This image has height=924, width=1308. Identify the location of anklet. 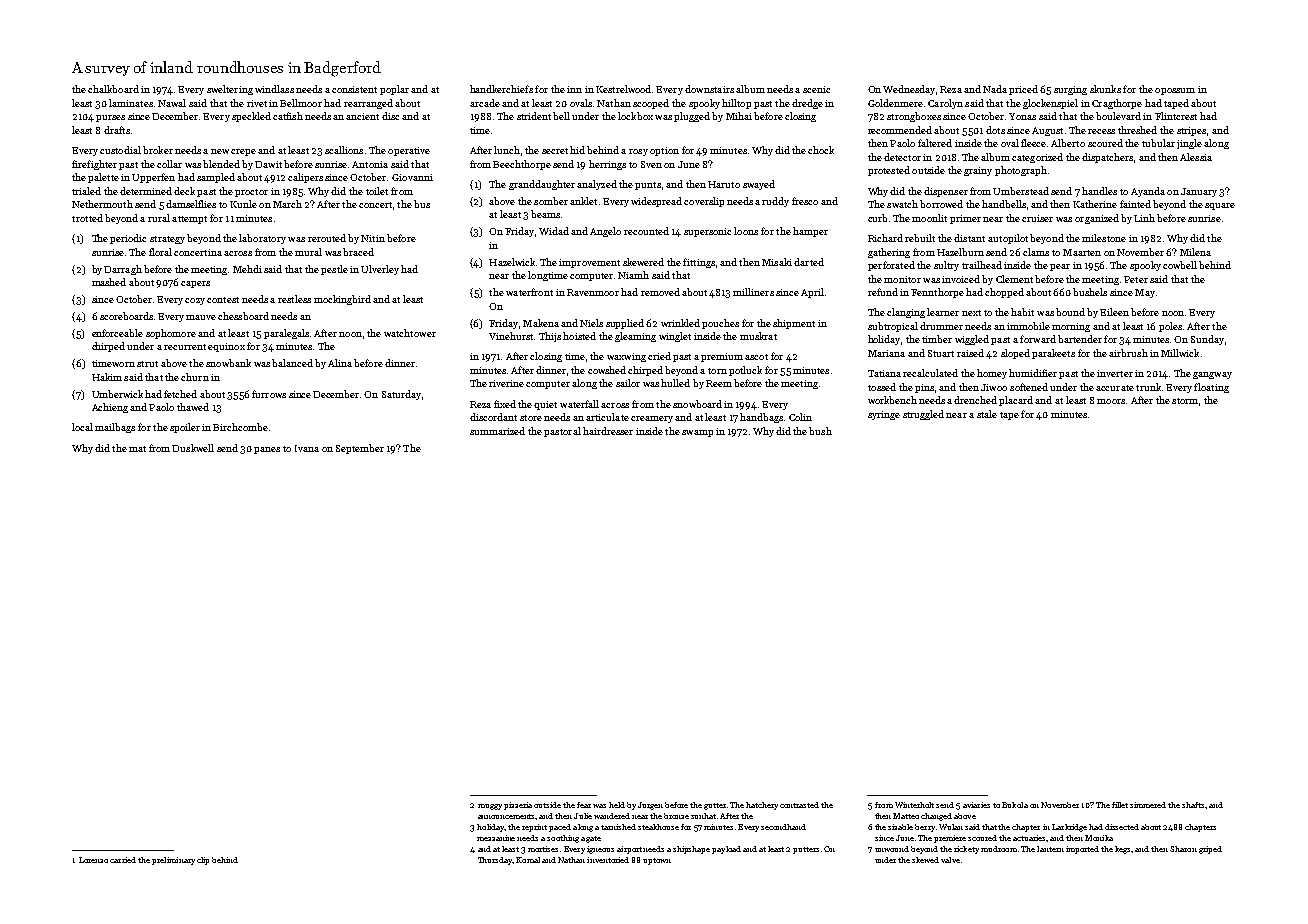
(583, 201).
